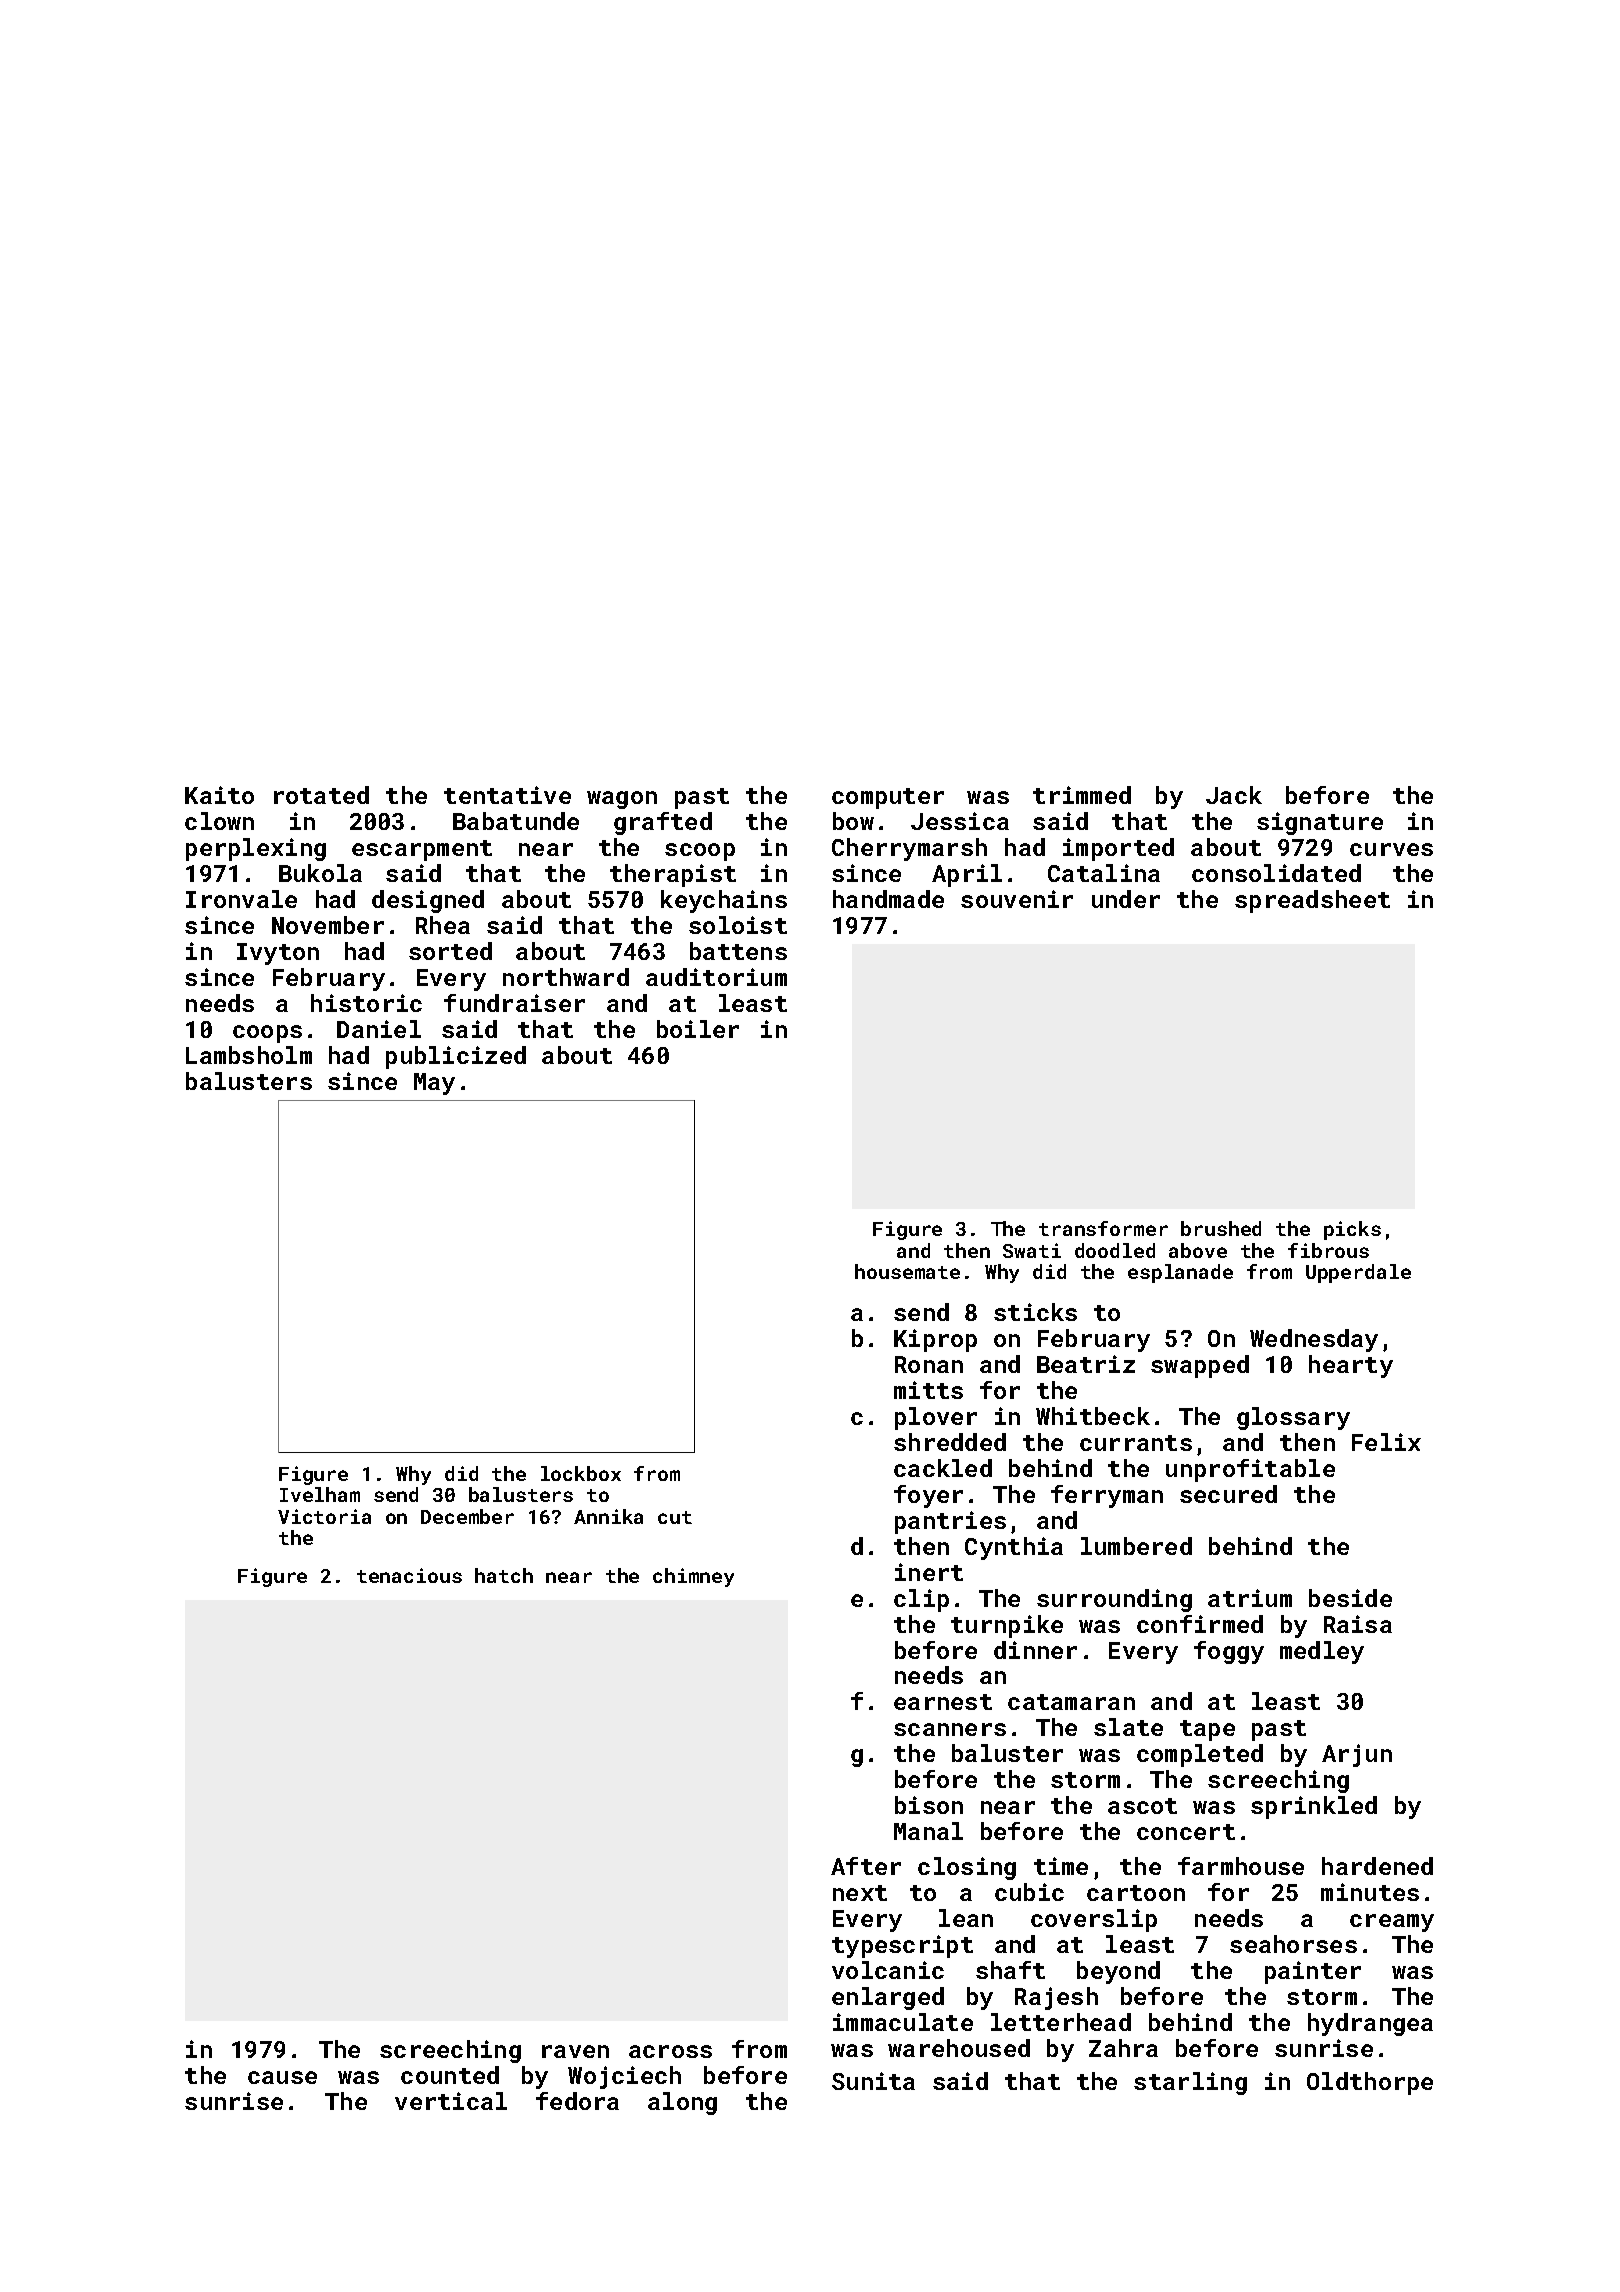 The image size is (1620, 2292). Describe the element at coordinates (434, 1084) in the screenshot. I see `May` at that location.
